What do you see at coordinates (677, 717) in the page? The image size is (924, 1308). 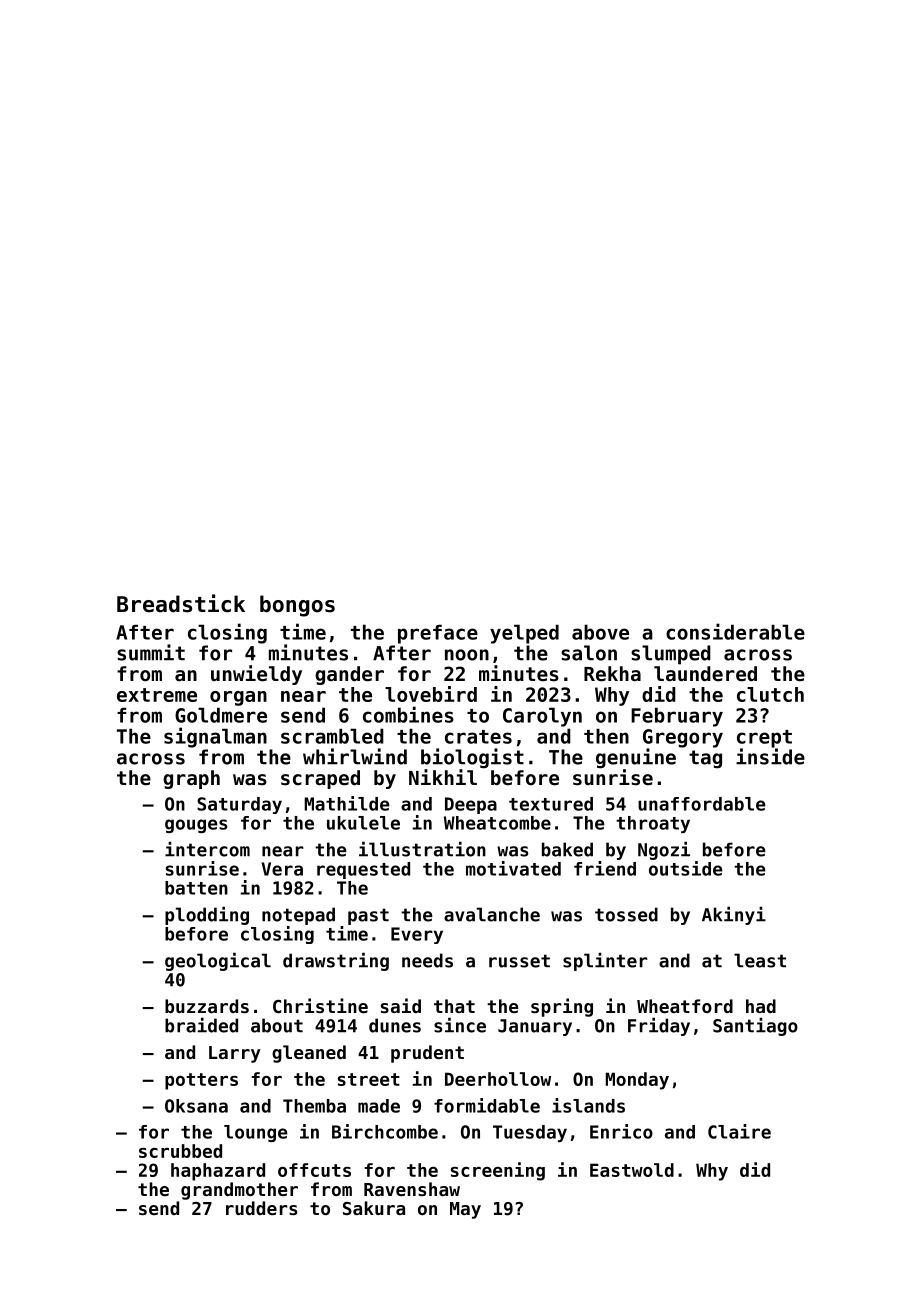 I see `February` at bounding box center [677, 717].
